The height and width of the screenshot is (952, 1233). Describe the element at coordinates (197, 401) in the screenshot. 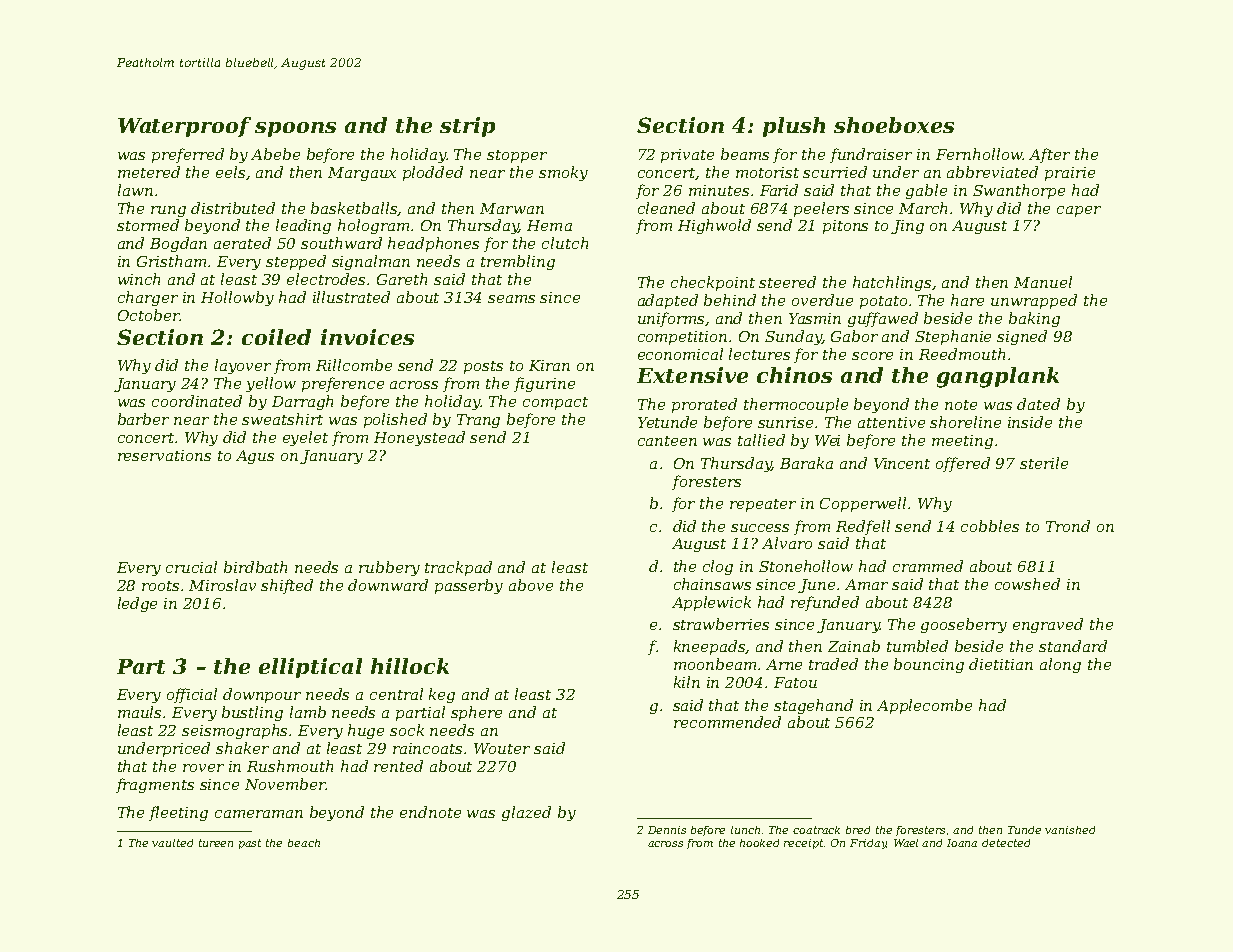

I see `coordinated` at that location.
